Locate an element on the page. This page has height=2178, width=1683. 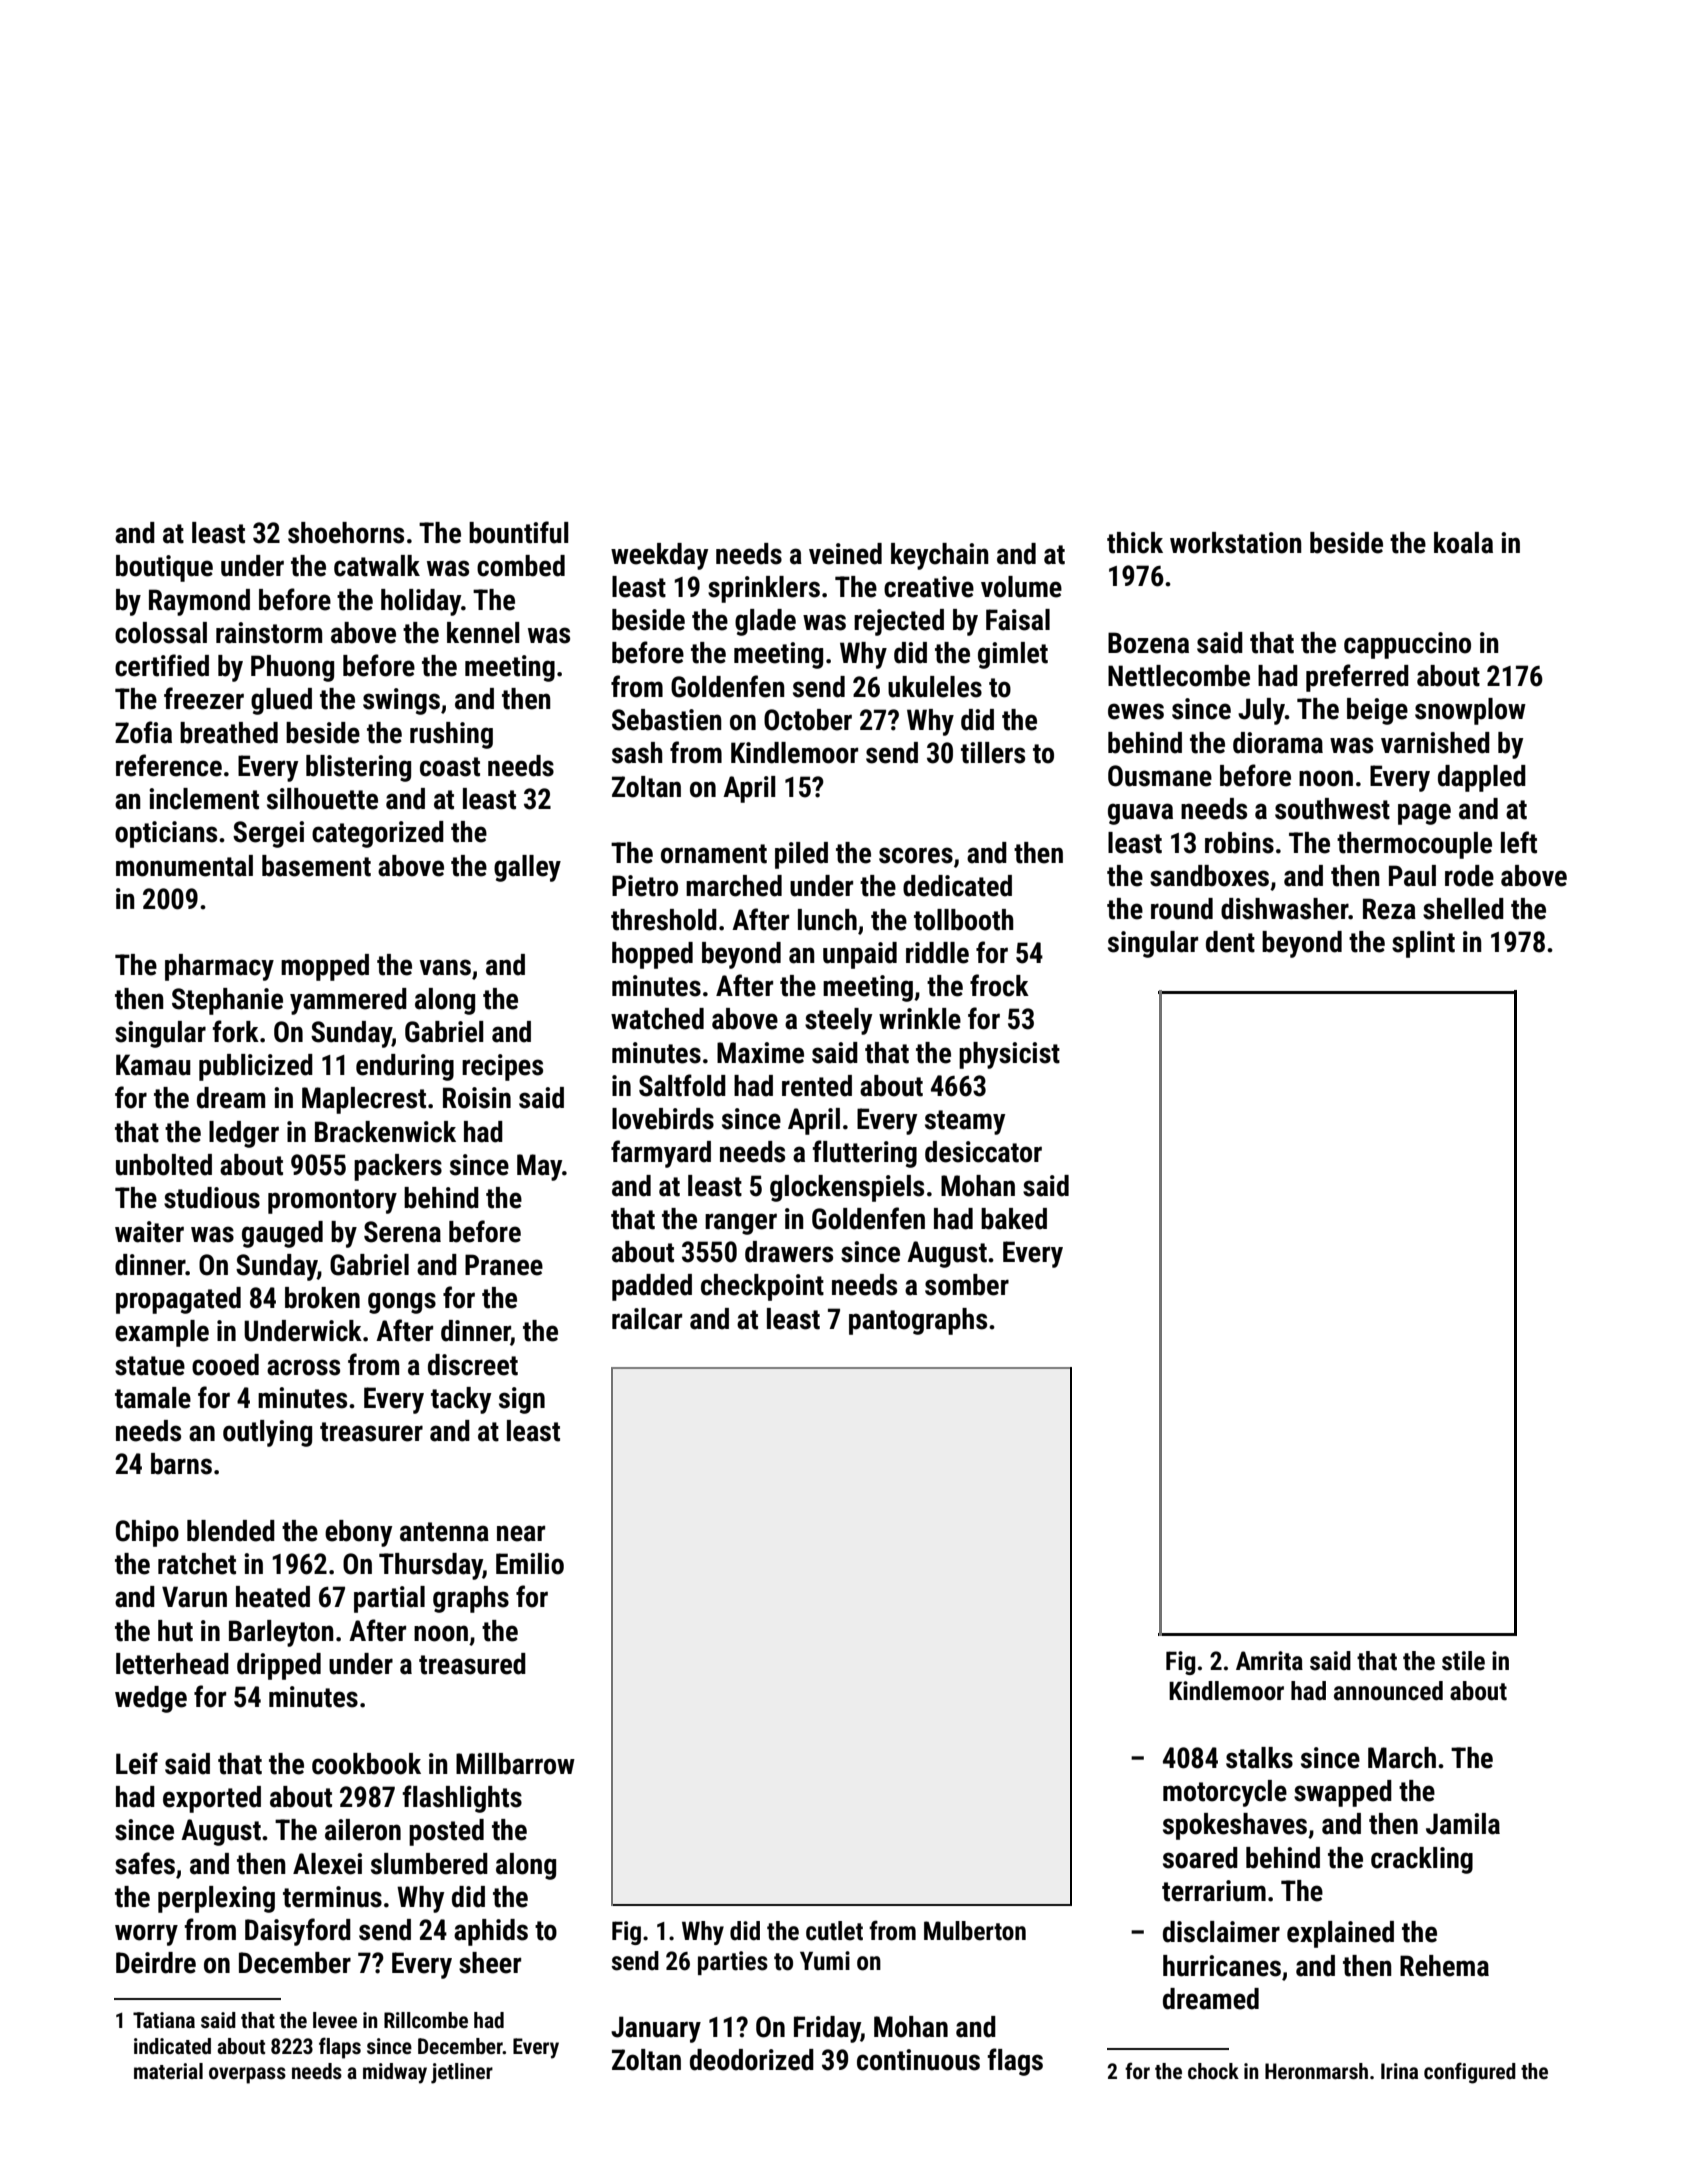
chock is located at coordinates (1213, 2071).
